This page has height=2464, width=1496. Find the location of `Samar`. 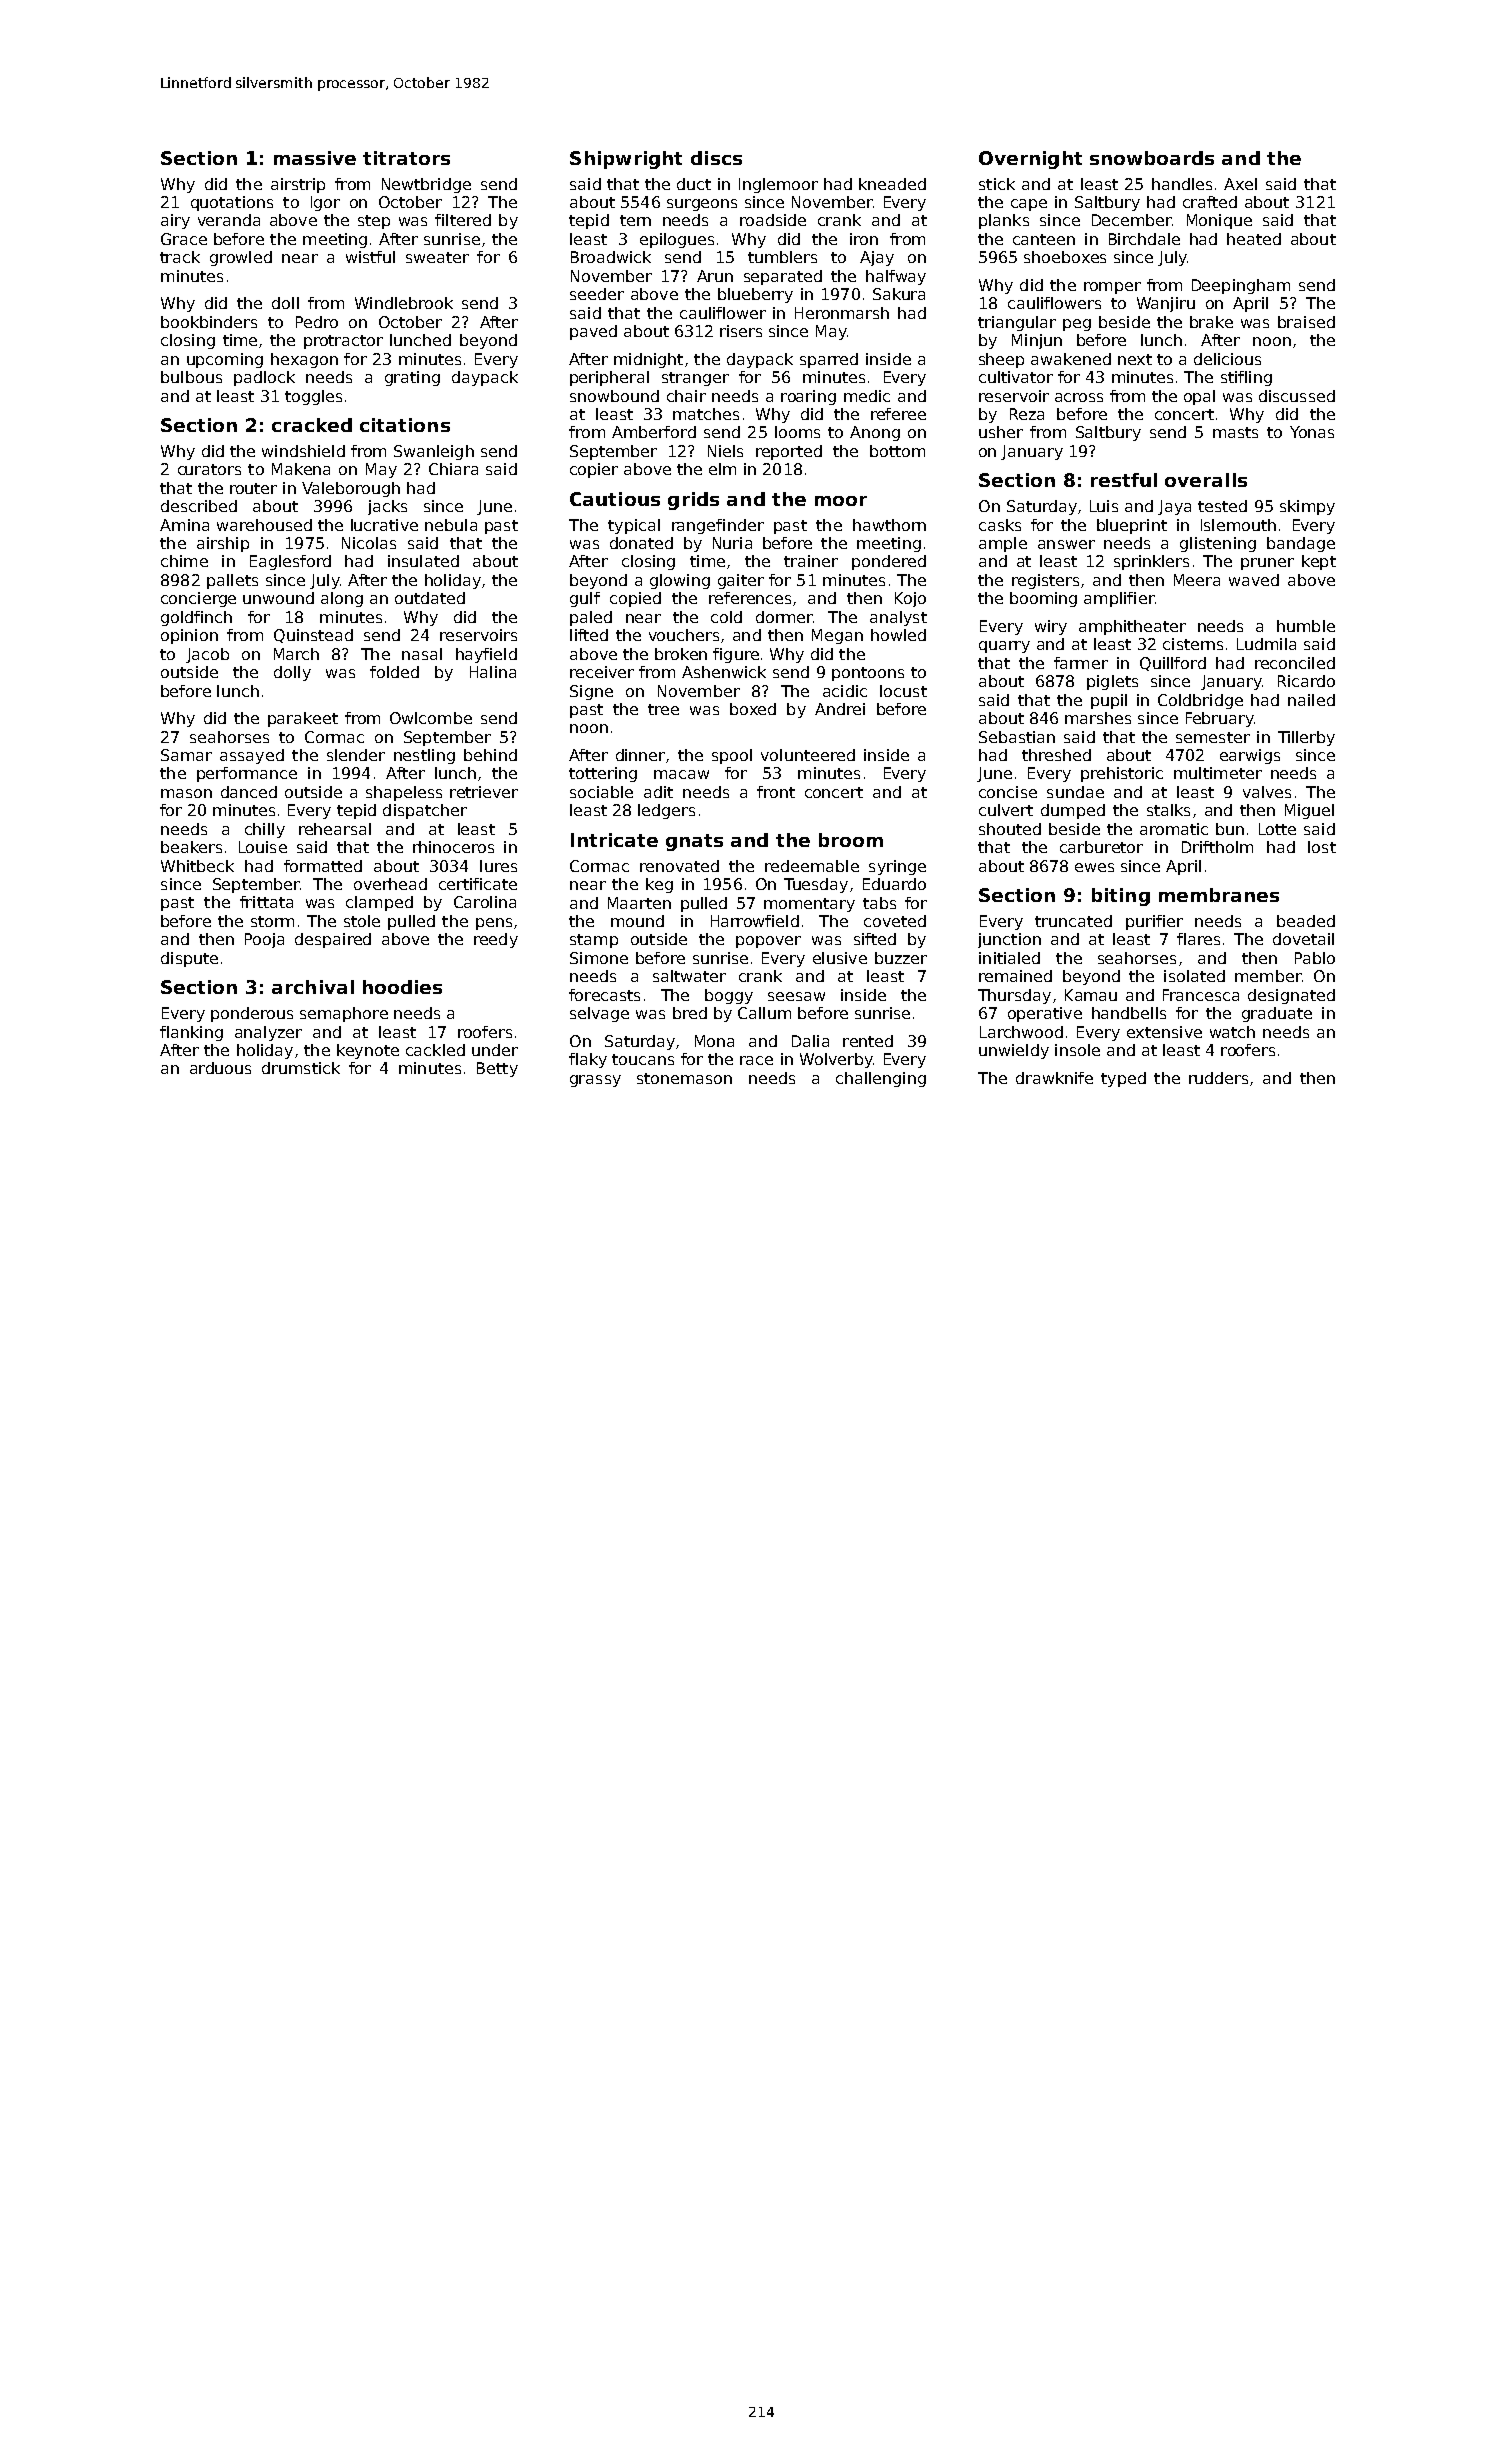

Samar is located at coordinates (186, 755).
